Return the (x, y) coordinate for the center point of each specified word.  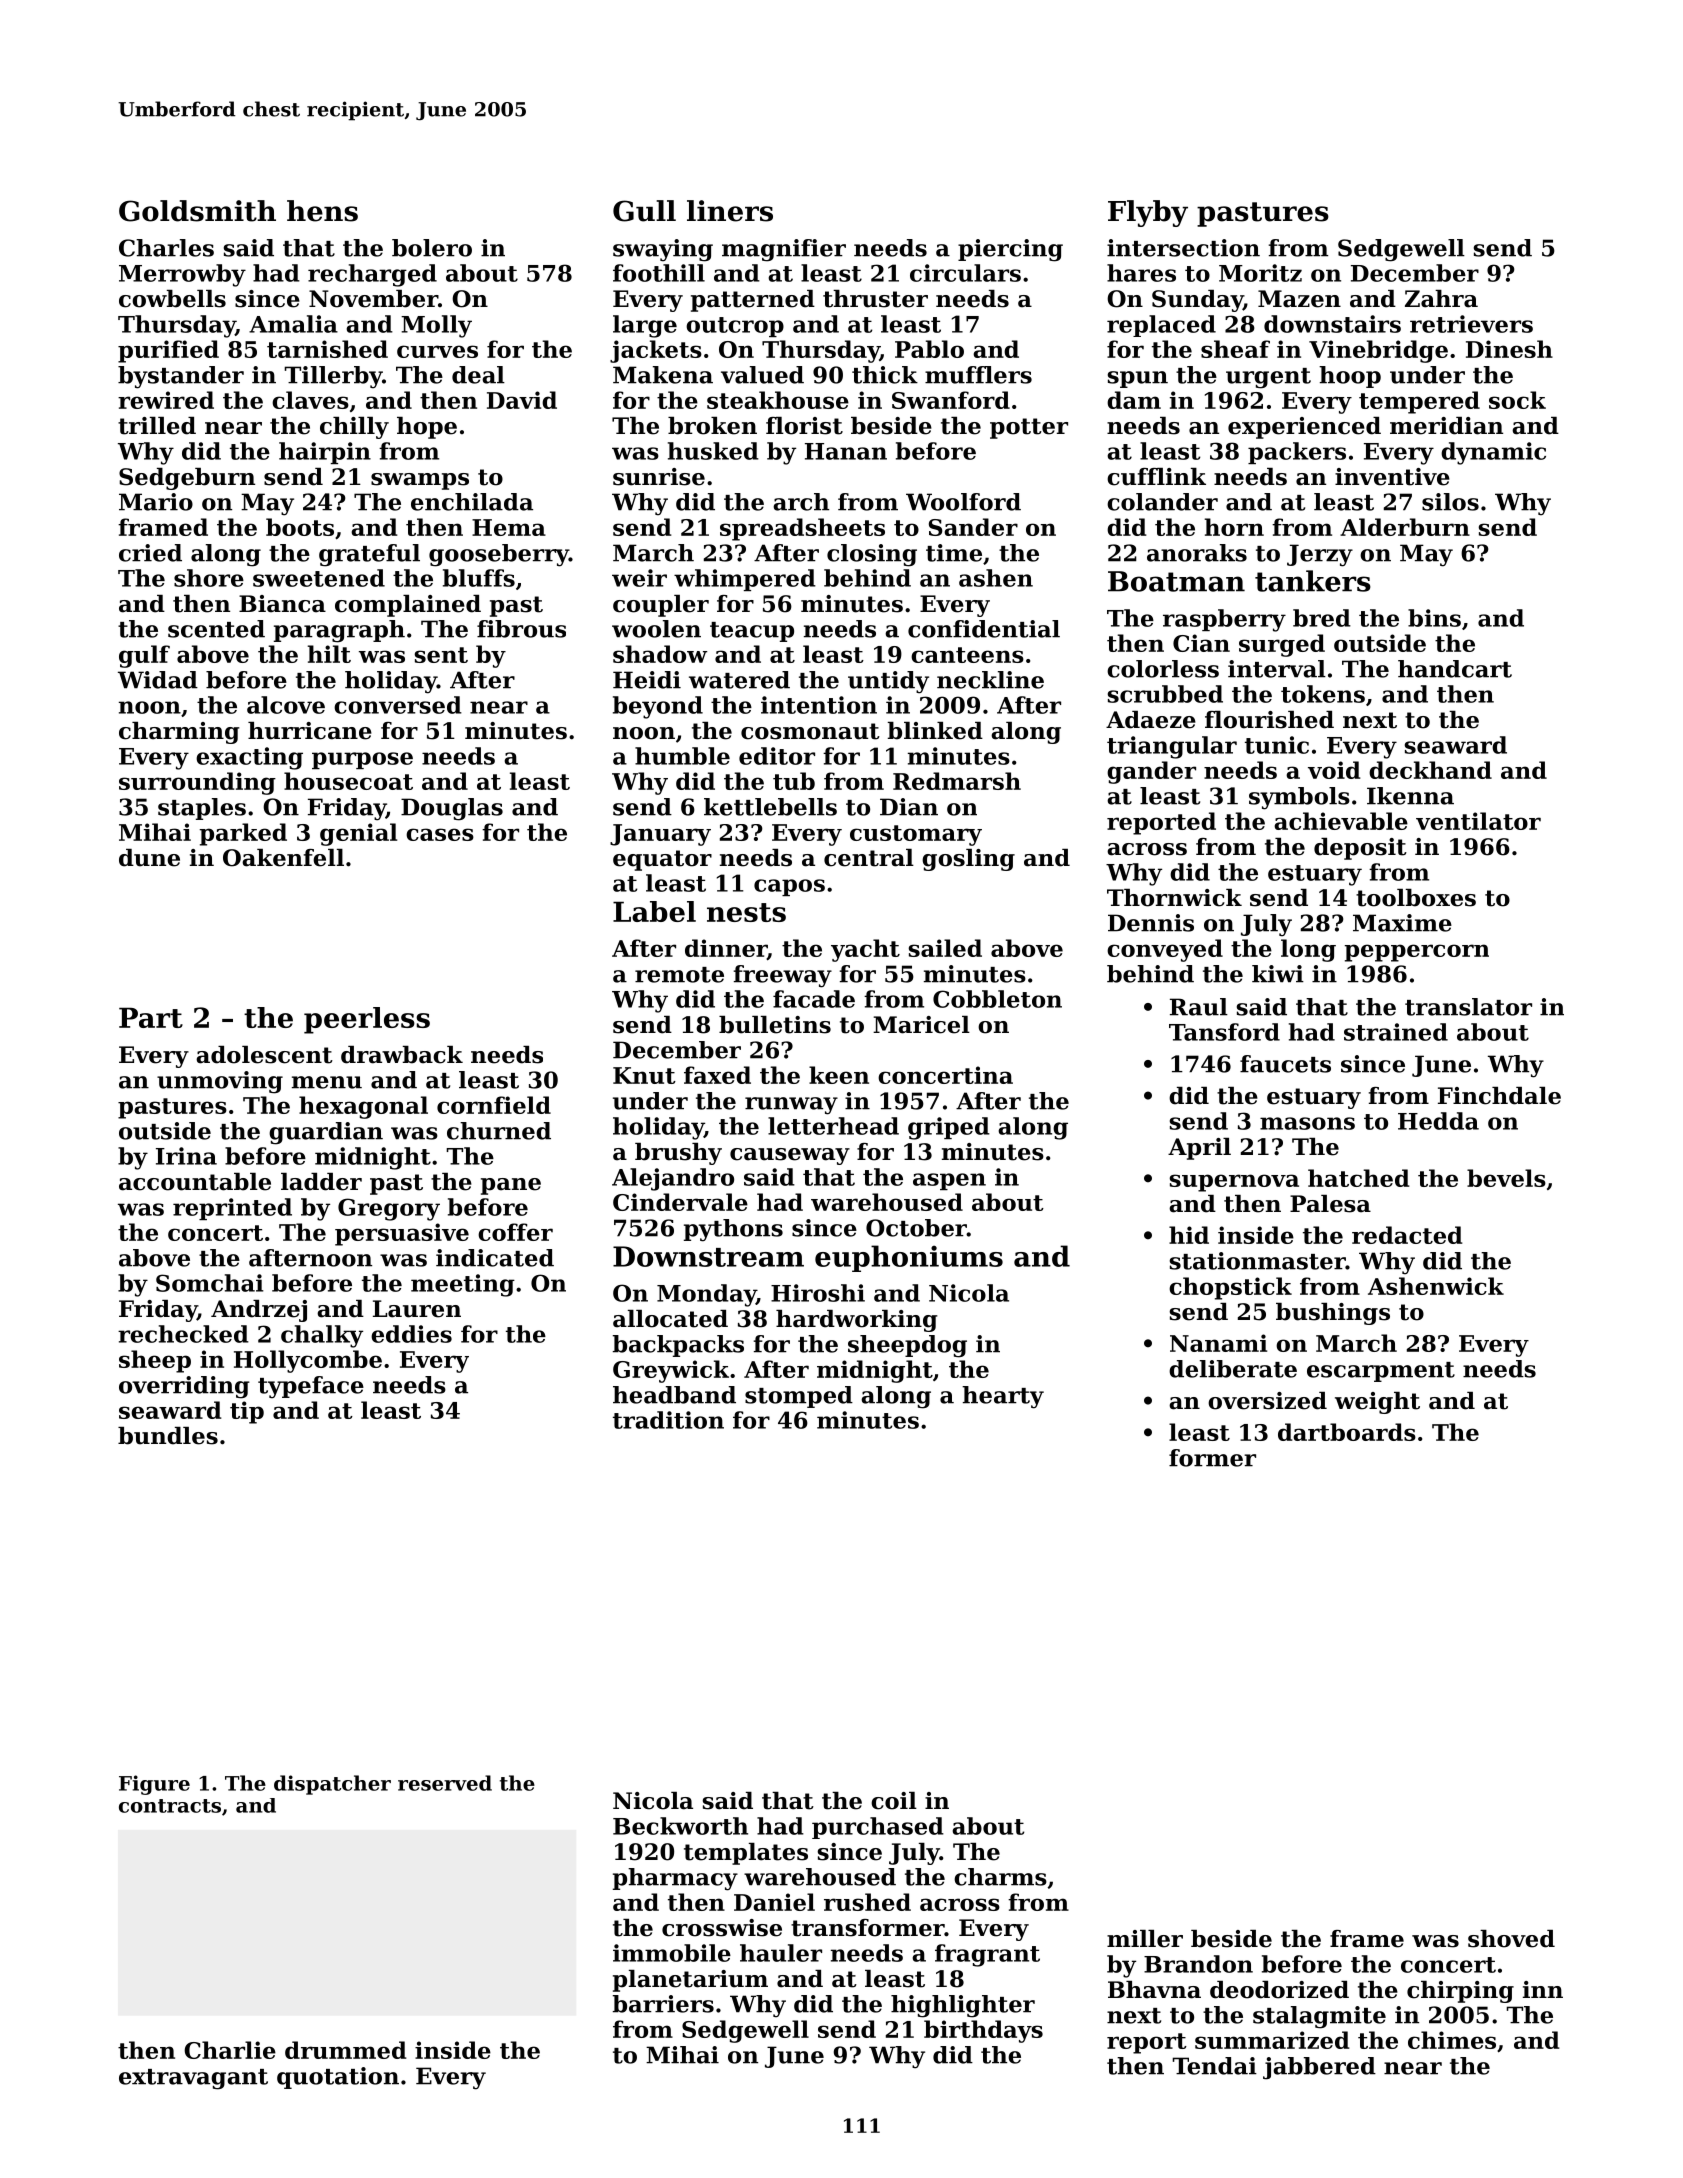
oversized (1267, 1401)
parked (243, 834)
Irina (186, 1156)
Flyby (1148, 213)
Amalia (293, 324)
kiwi (1278, 974)
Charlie (230, 2050)
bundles (168, 1436)
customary (916, 835)
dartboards (1347, 1432)
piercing (1010, 250)
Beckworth (680, 1826)
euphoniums (909, 1258)
